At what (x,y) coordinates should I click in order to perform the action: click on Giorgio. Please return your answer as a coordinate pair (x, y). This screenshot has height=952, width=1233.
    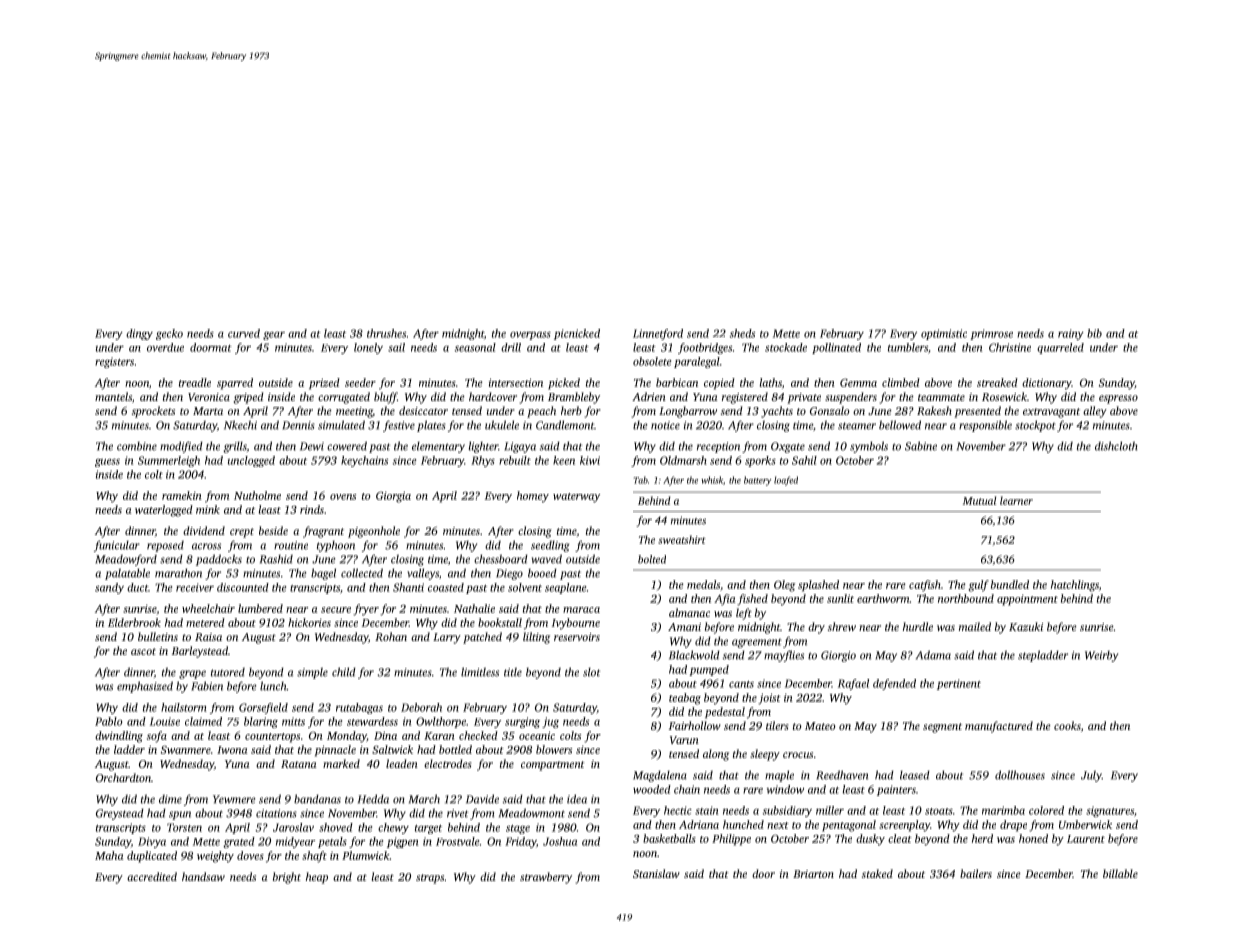
    Looking at the image, I should click on (838, 656).
